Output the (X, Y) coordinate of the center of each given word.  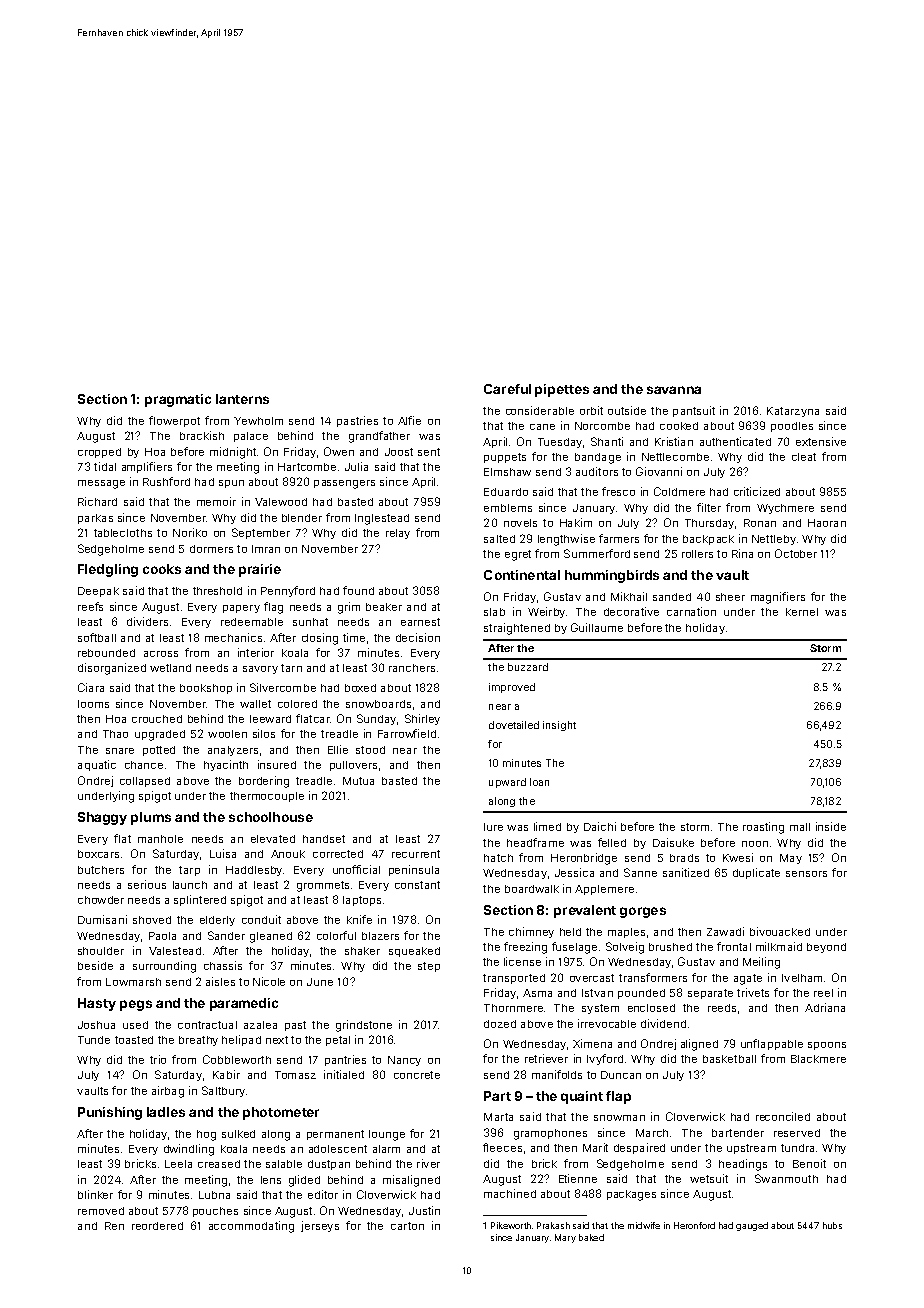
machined (510, 1193)
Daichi (600, 826)
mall (800, 827)
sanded (672, 597)
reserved (797, 1133)
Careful (507, 389)
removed (101, 1211)
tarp (189, 871)
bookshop (206, 689)
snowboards (378, 704)
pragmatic (178, 400)
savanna (674, 390)
